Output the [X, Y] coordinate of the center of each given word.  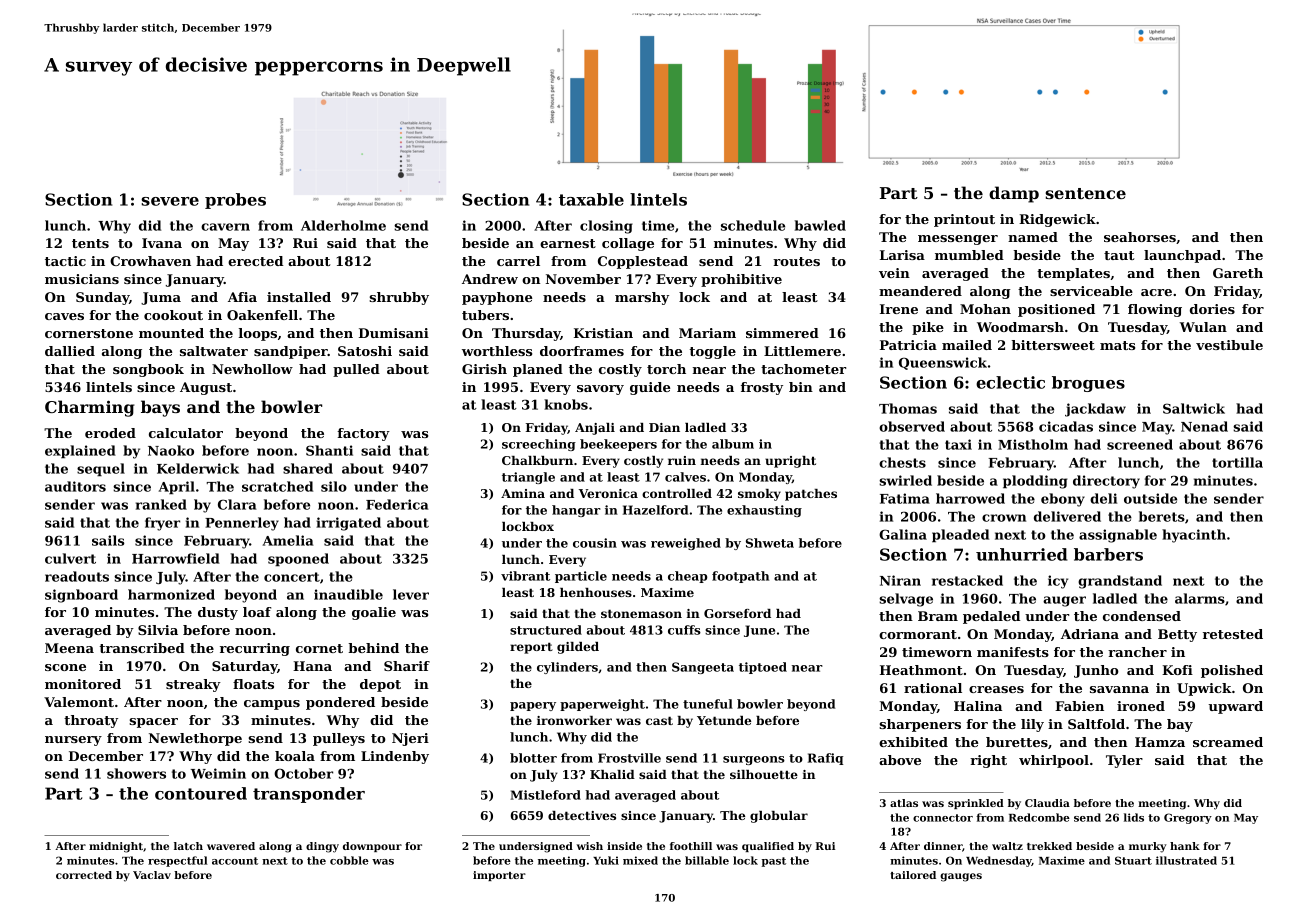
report [531, 648]
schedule [753, 225]
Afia [242, 297]
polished [1232, 671]
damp [1014, 194]
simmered [782, 333]
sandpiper [291, 352]
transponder [309, 795]
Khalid [612, 774]
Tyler [1124, 761]
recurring [255, 649]
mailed [967, 345]
